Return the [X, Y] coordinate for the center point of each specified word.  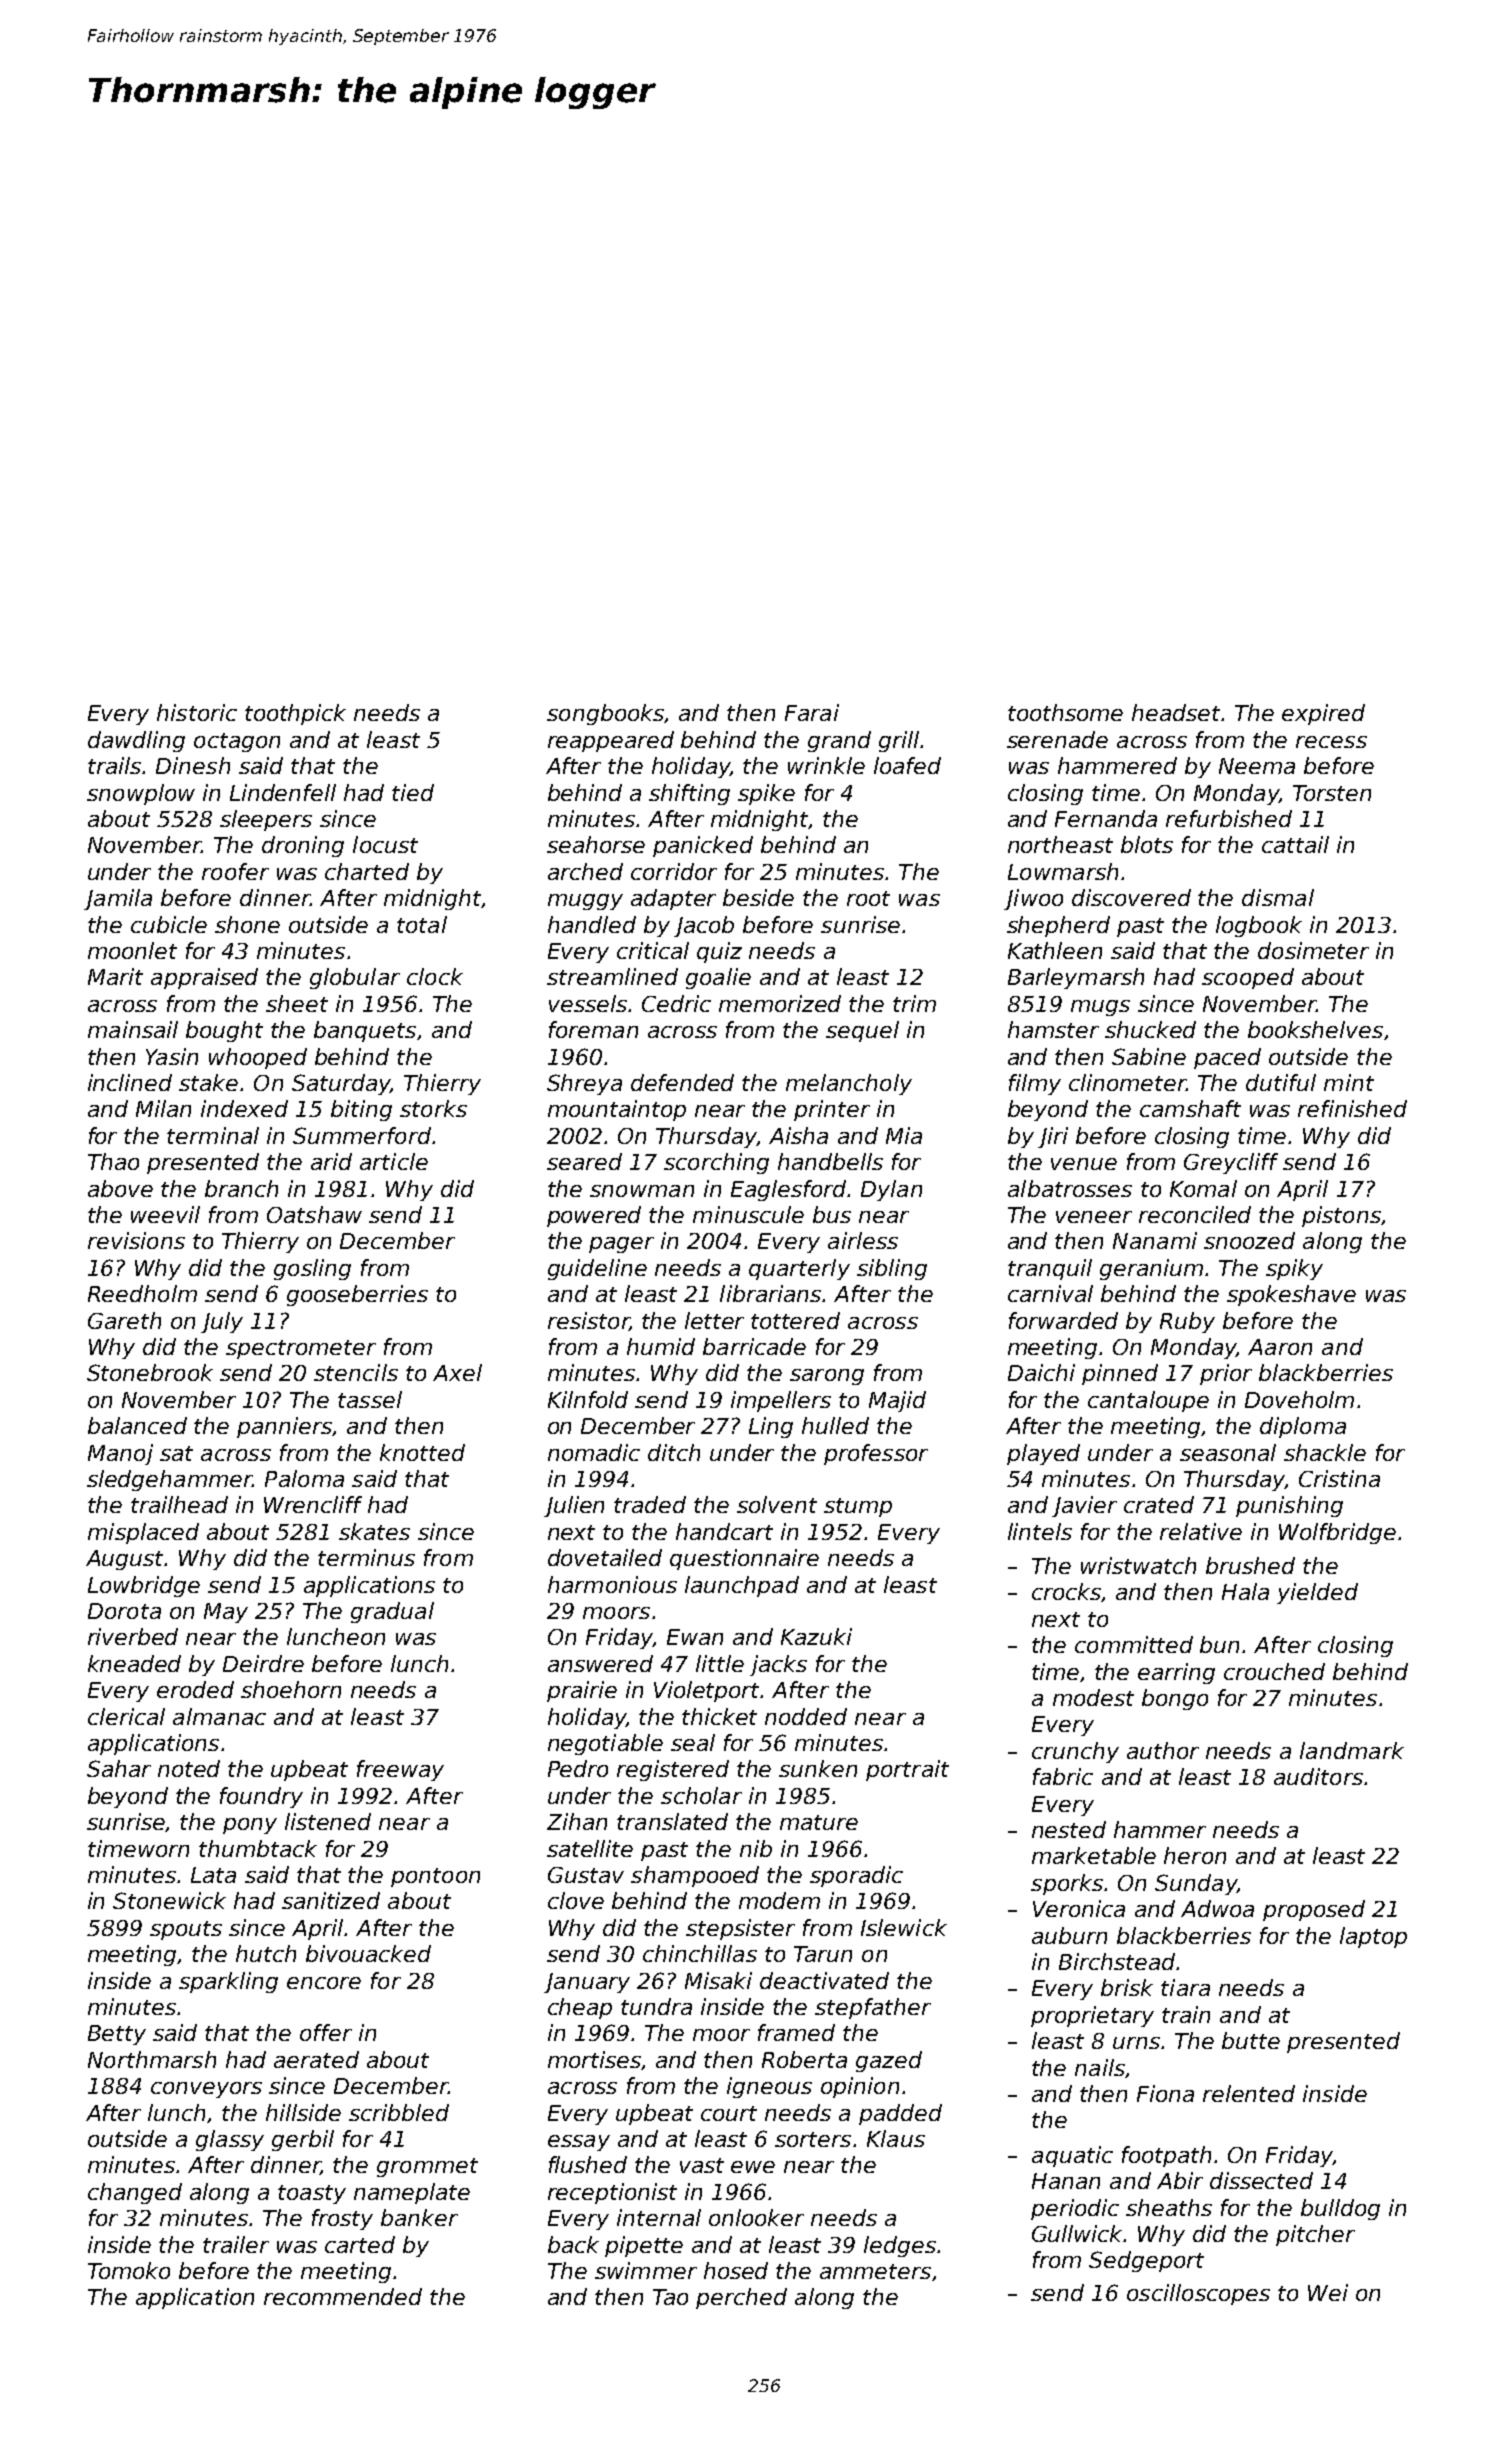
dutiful [1281, 1082]
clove [576, 1900]
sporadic [856, 1876]
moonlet [132, 950]
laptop [1373, 1937]
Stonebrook [150, 1372]
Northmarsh [152, 2059]
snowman [642, 1191]
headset [1176, 712]
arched [585, 871]
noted [189, 1768]
